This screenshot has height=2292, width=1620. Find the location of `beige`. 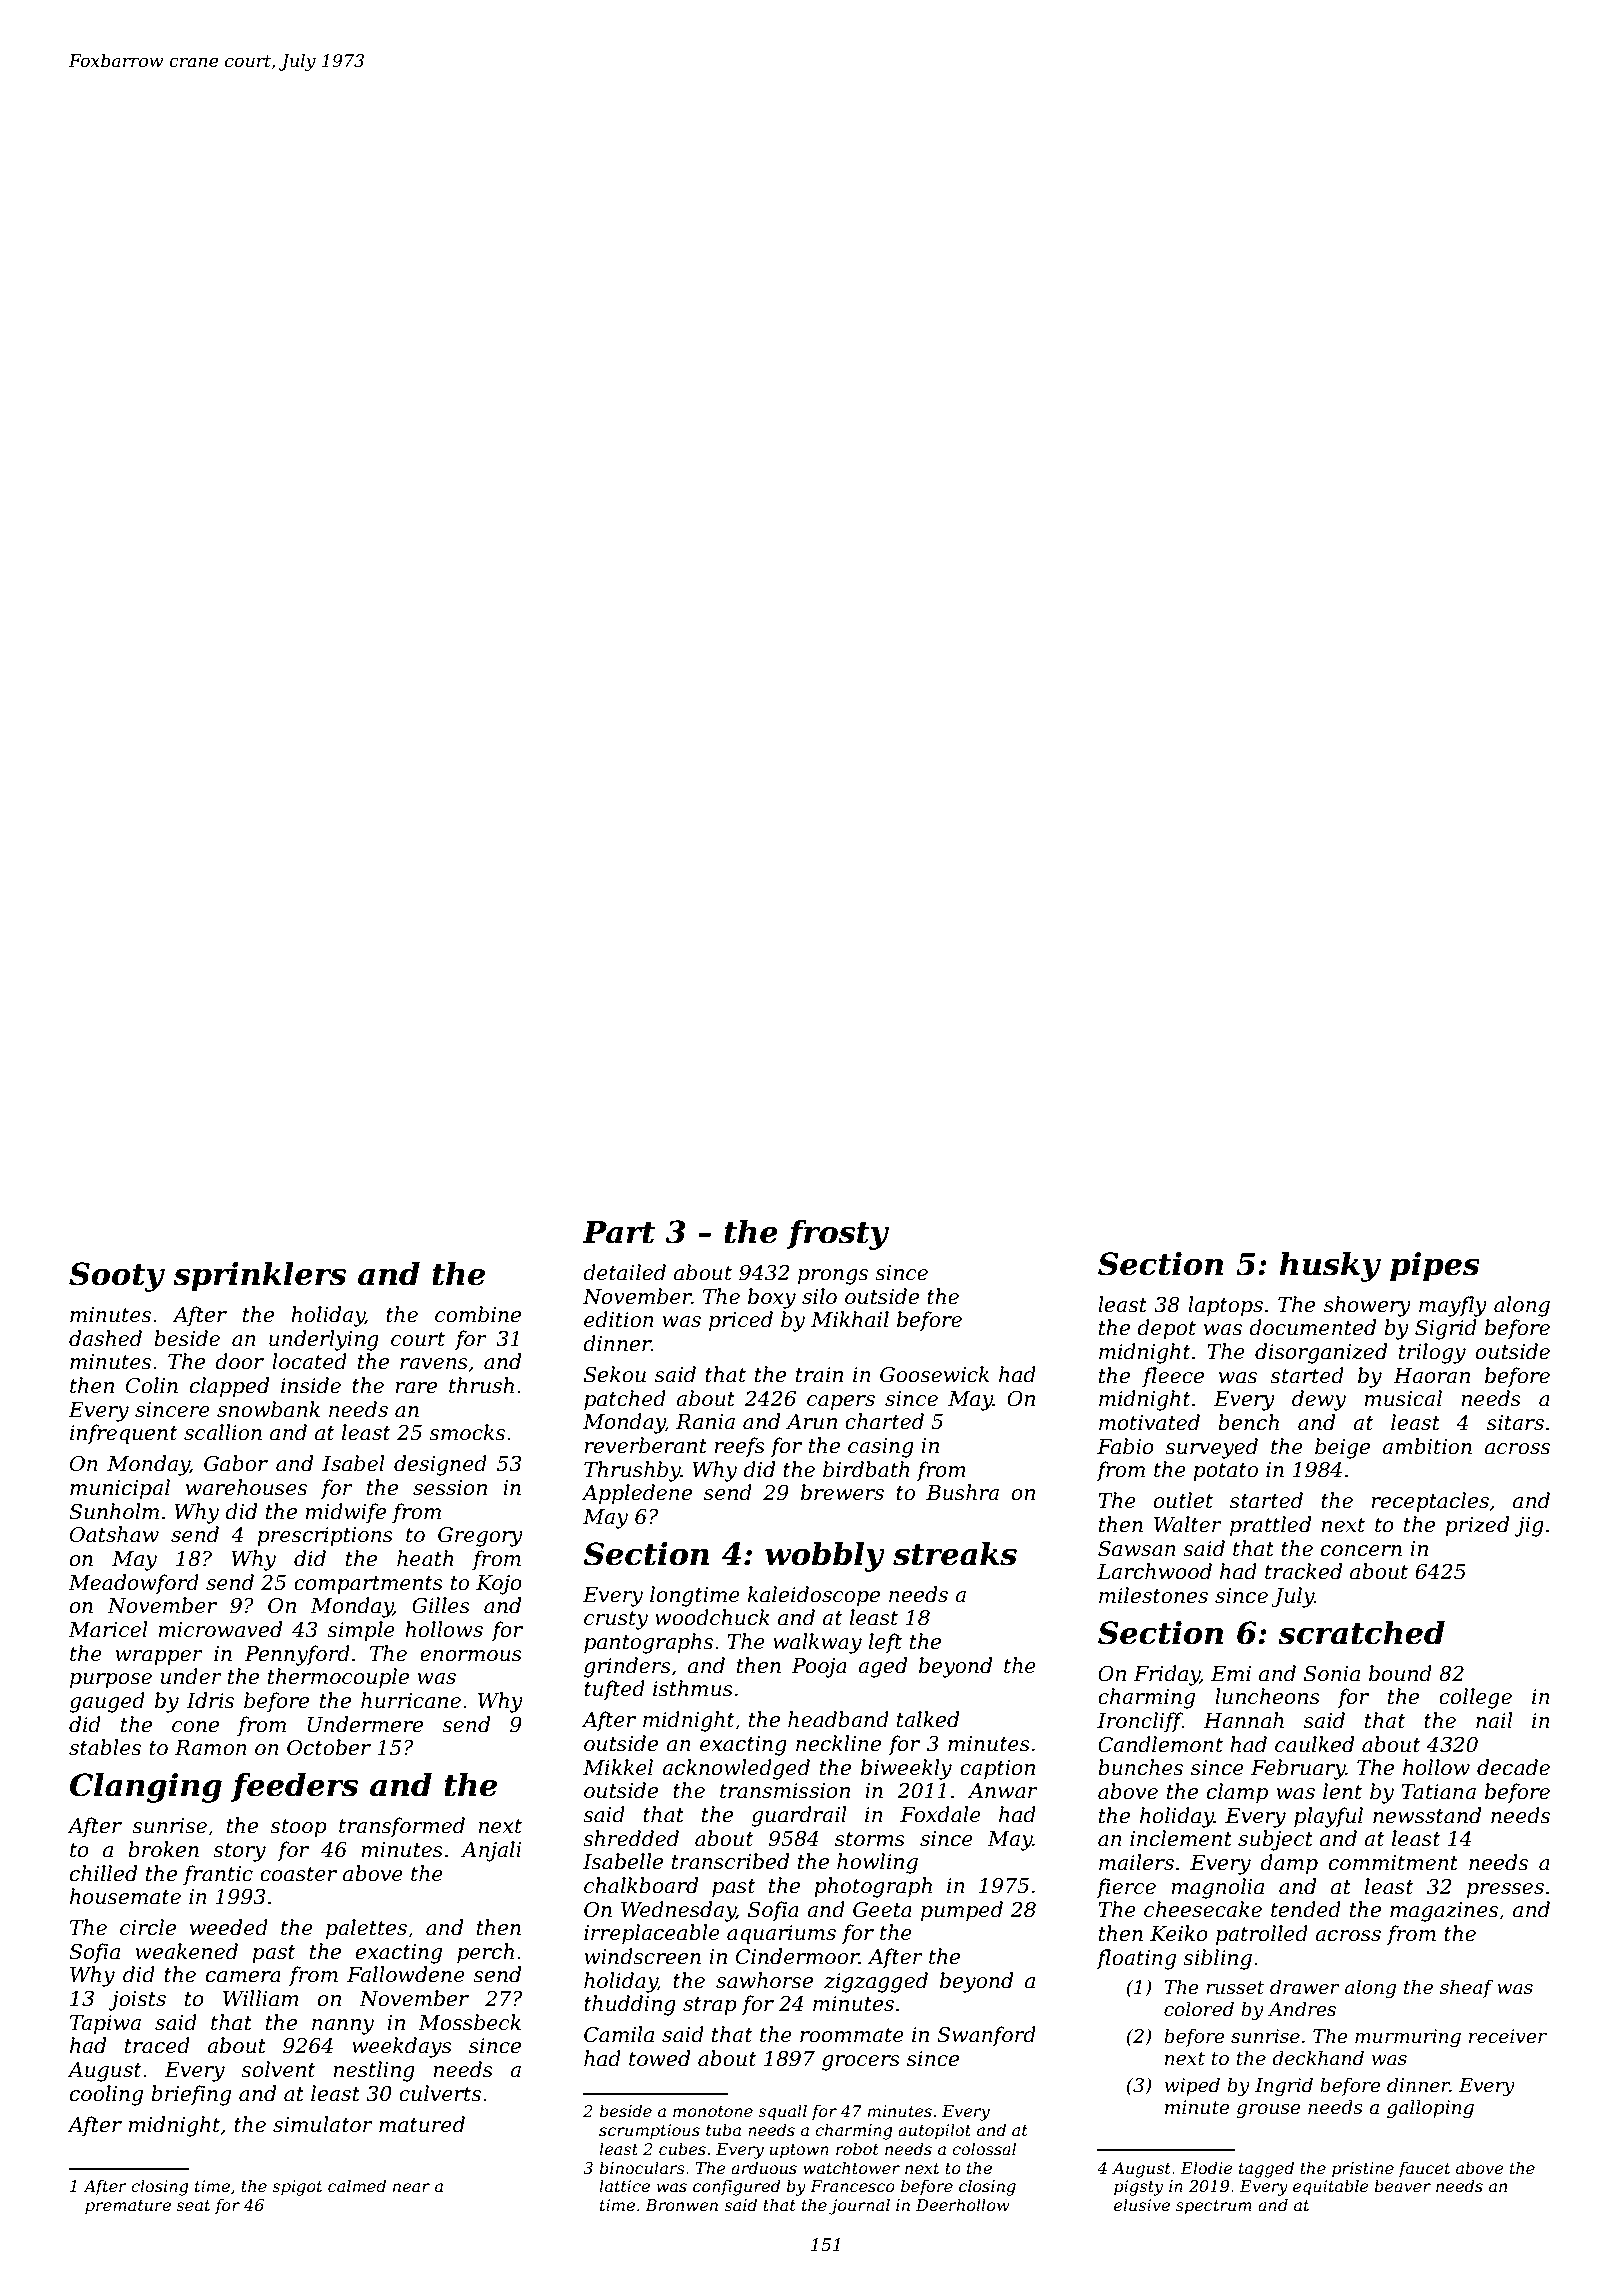

beige is located at coordinates (1342, 1448).
